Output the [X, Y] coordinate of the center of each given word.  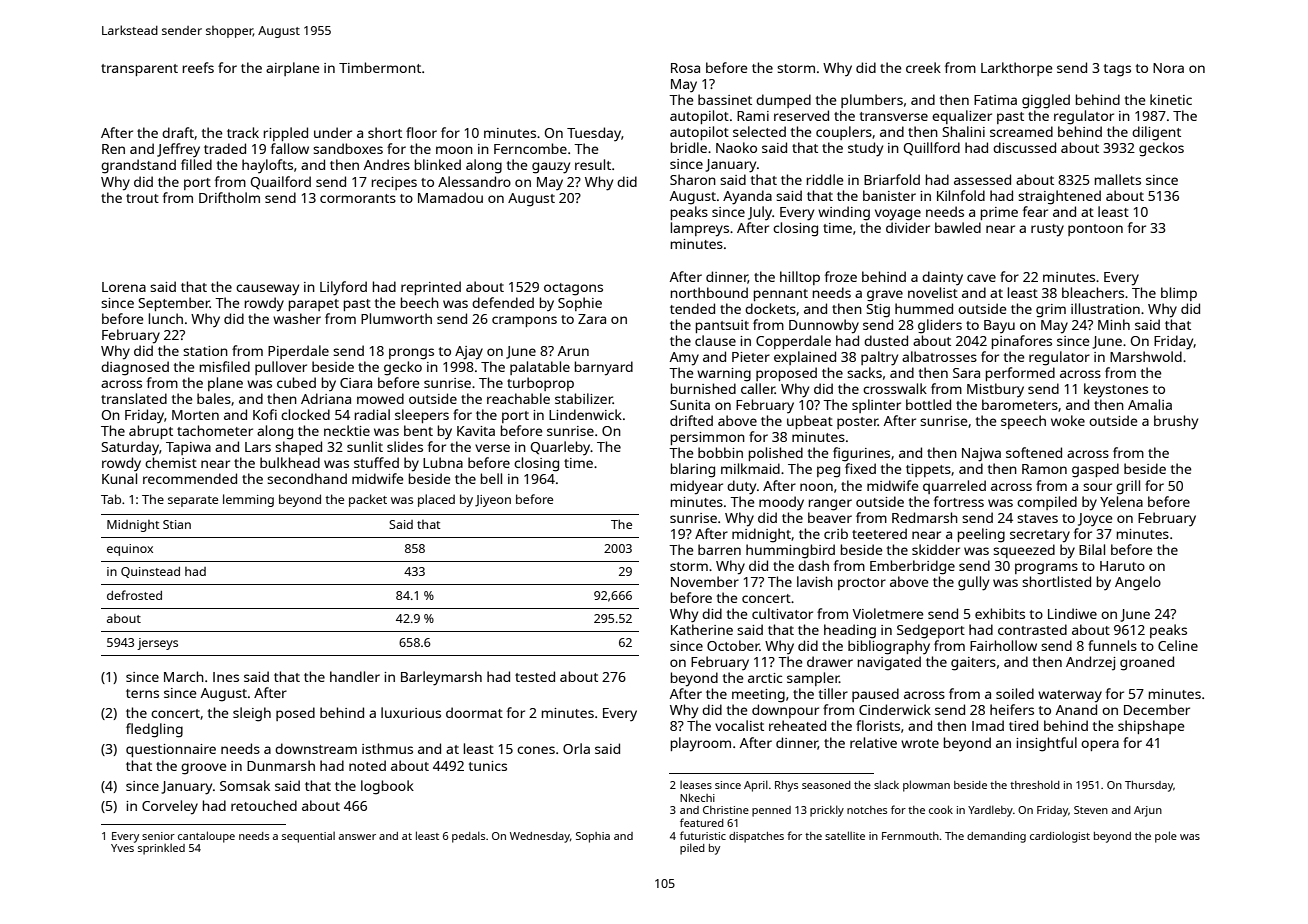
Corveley [170, 807]
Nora [1168, 68]
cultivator [782, 613]
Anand [1076, 709]
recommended [190, 478]
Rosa [685, 68]
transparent [139, 70]
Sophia [593, 837]
